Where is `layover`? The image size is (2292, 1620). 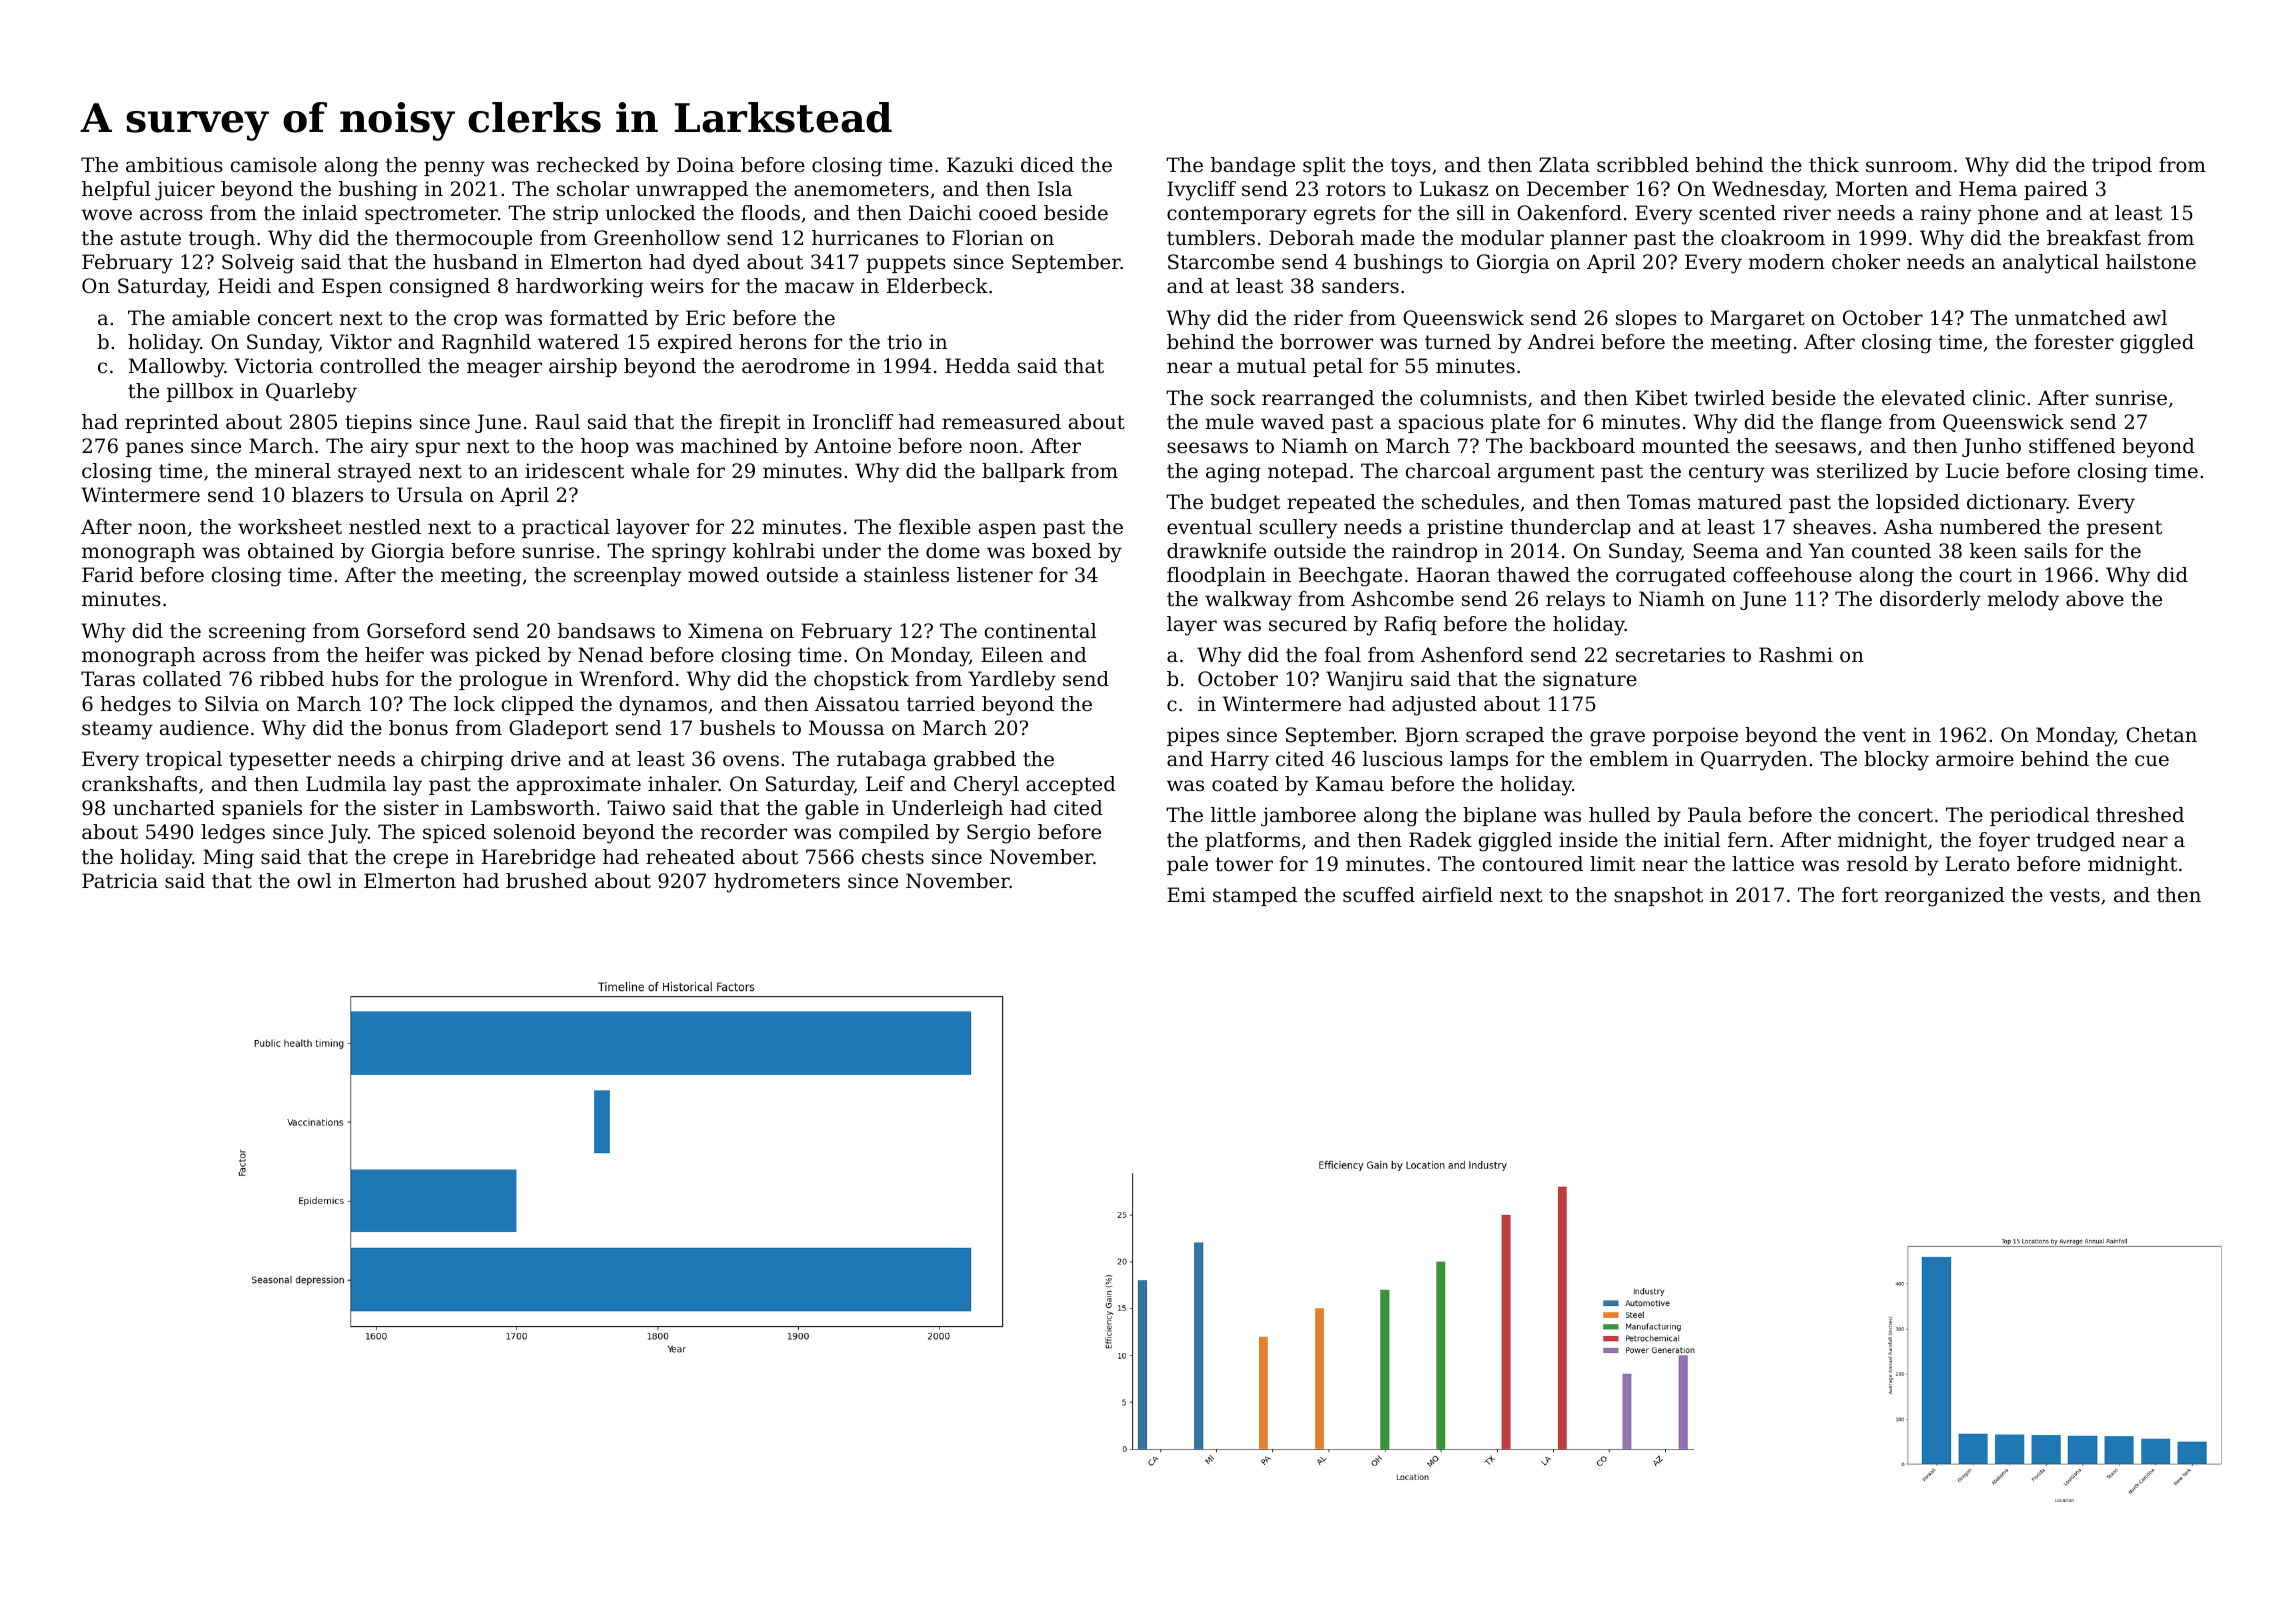 layover is located at coordinates (652, 529).
